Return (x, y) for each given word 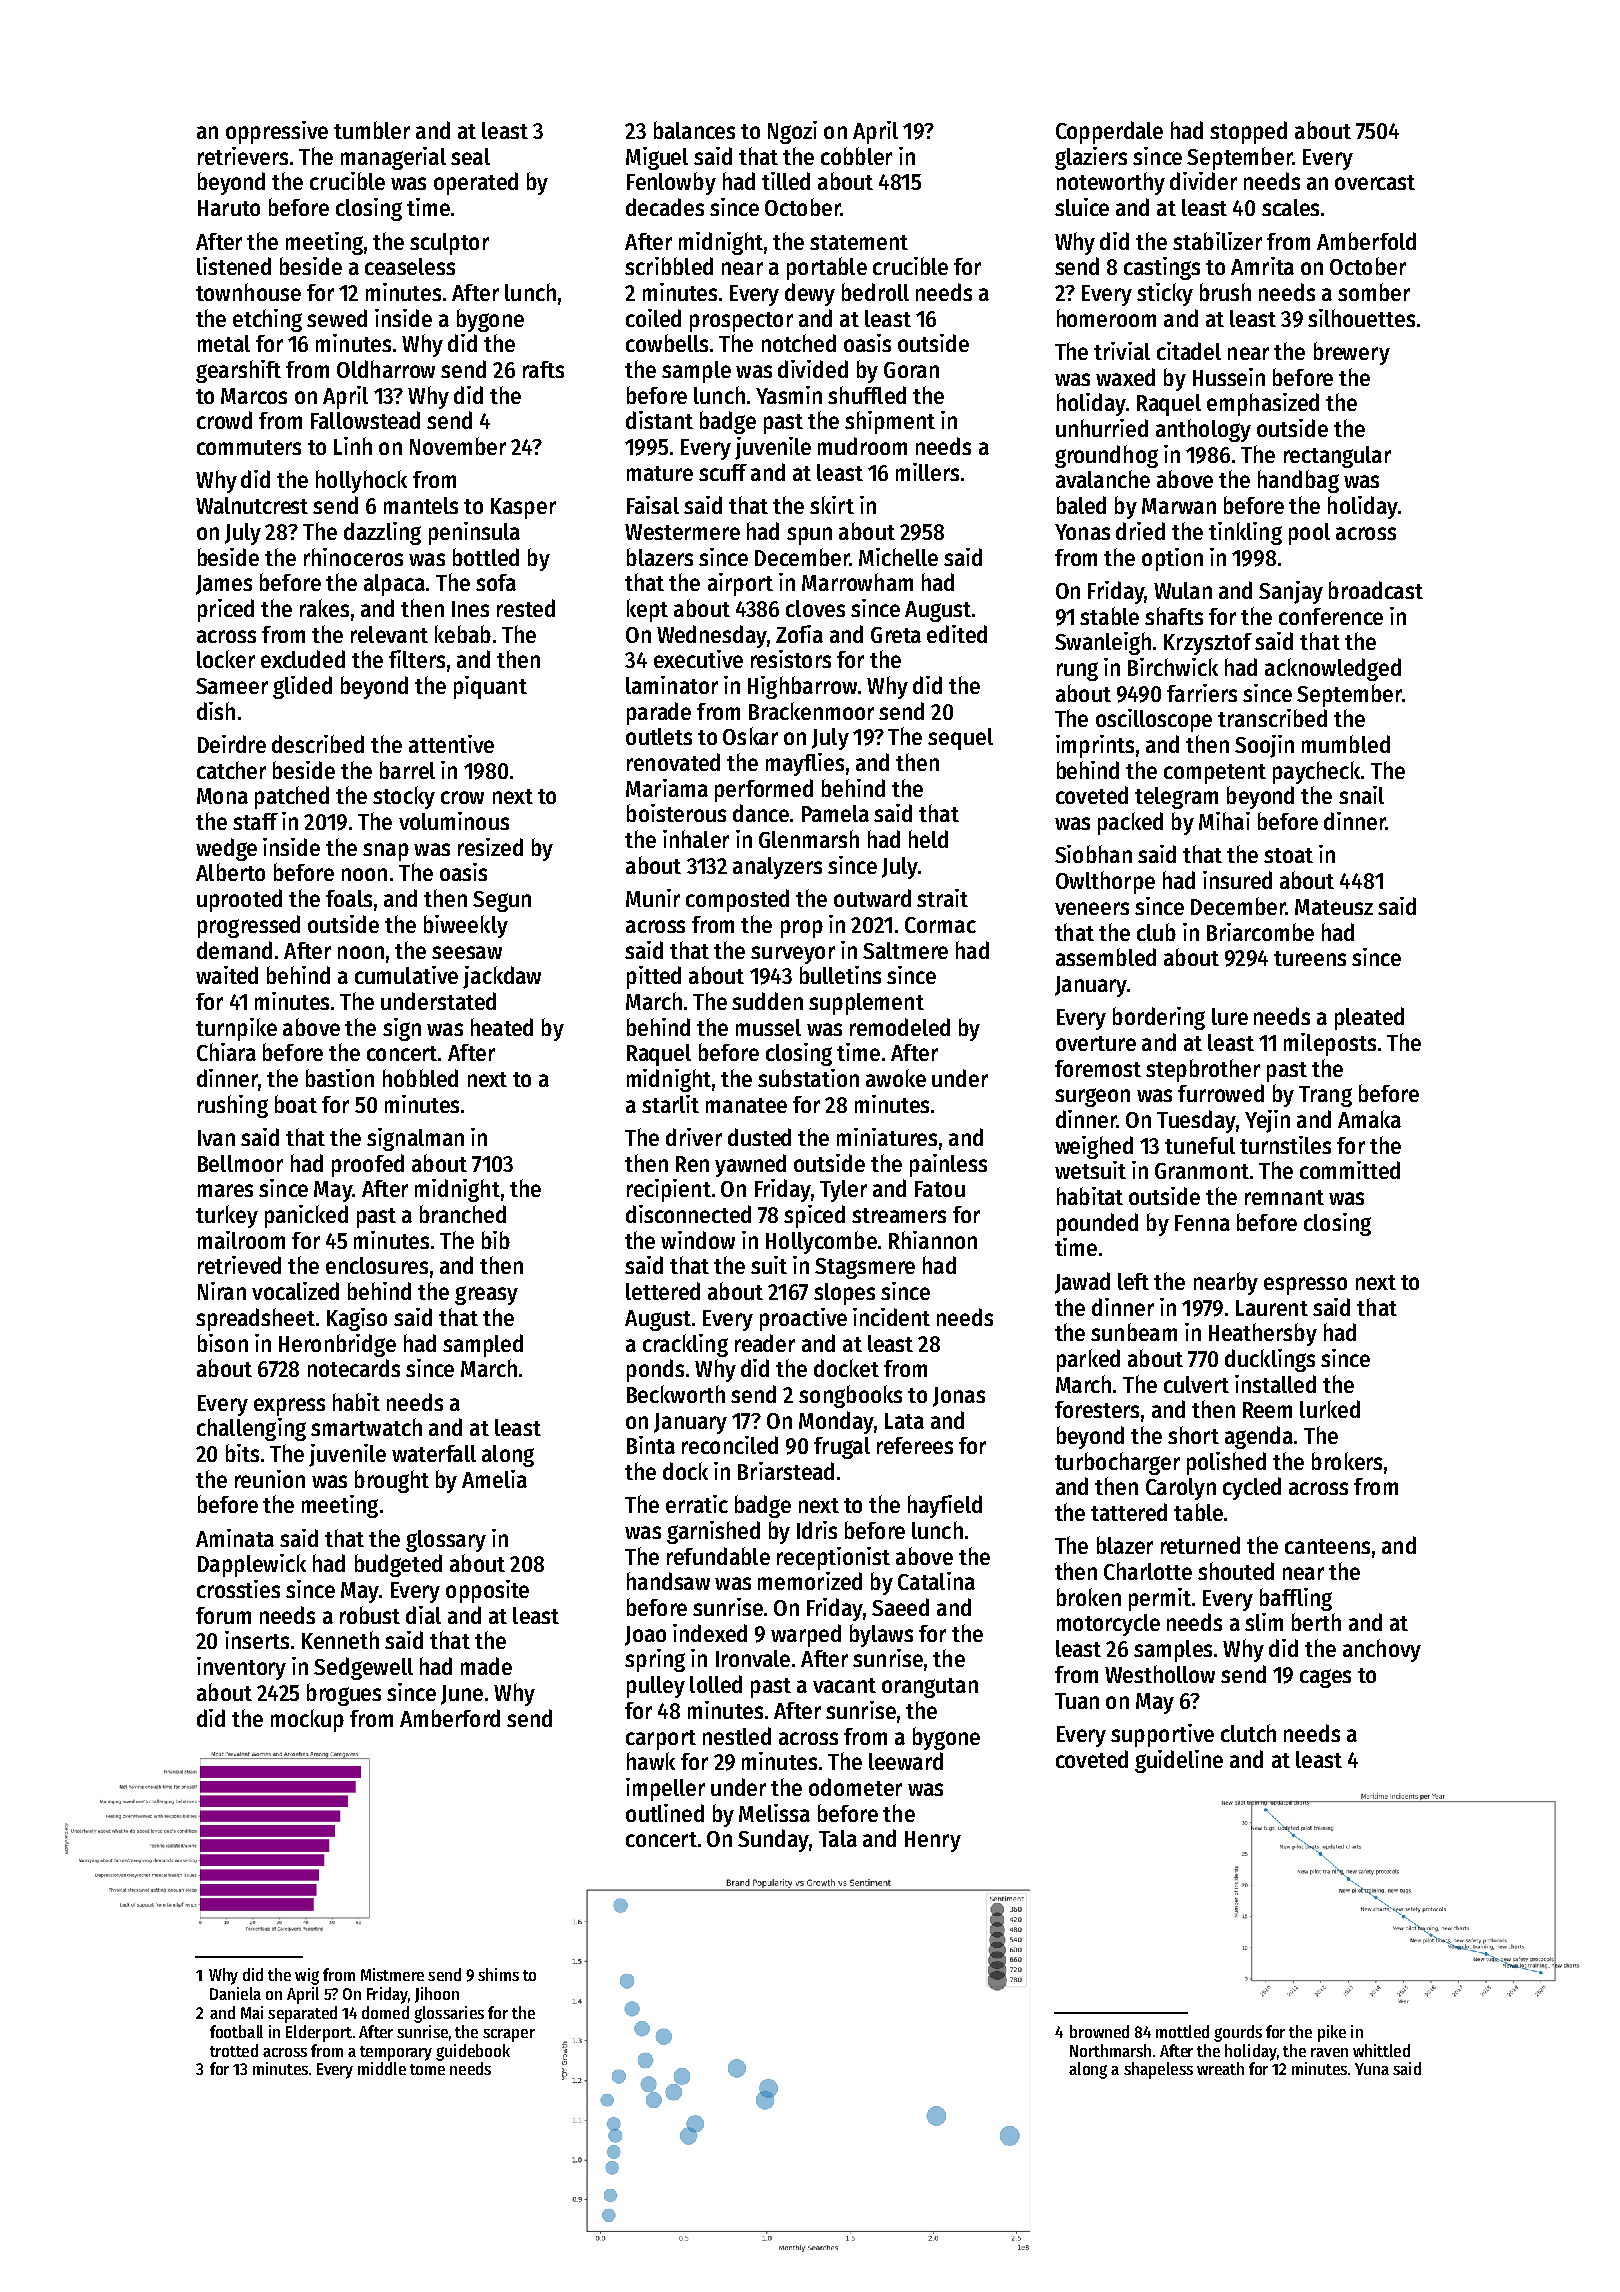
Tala (838, 1838)
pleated (1369, 1018)
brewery (1352, 353)
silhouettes (1361, 318)
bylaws (881, 1635)
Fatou (940, 1189)
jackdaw (502, 977)
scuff (723, 472)
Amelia (494, 1479)
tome (427, 2069)
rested (526, 608)
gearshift (238, 371)
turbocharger (1117, 1463)
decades (665, 207)
